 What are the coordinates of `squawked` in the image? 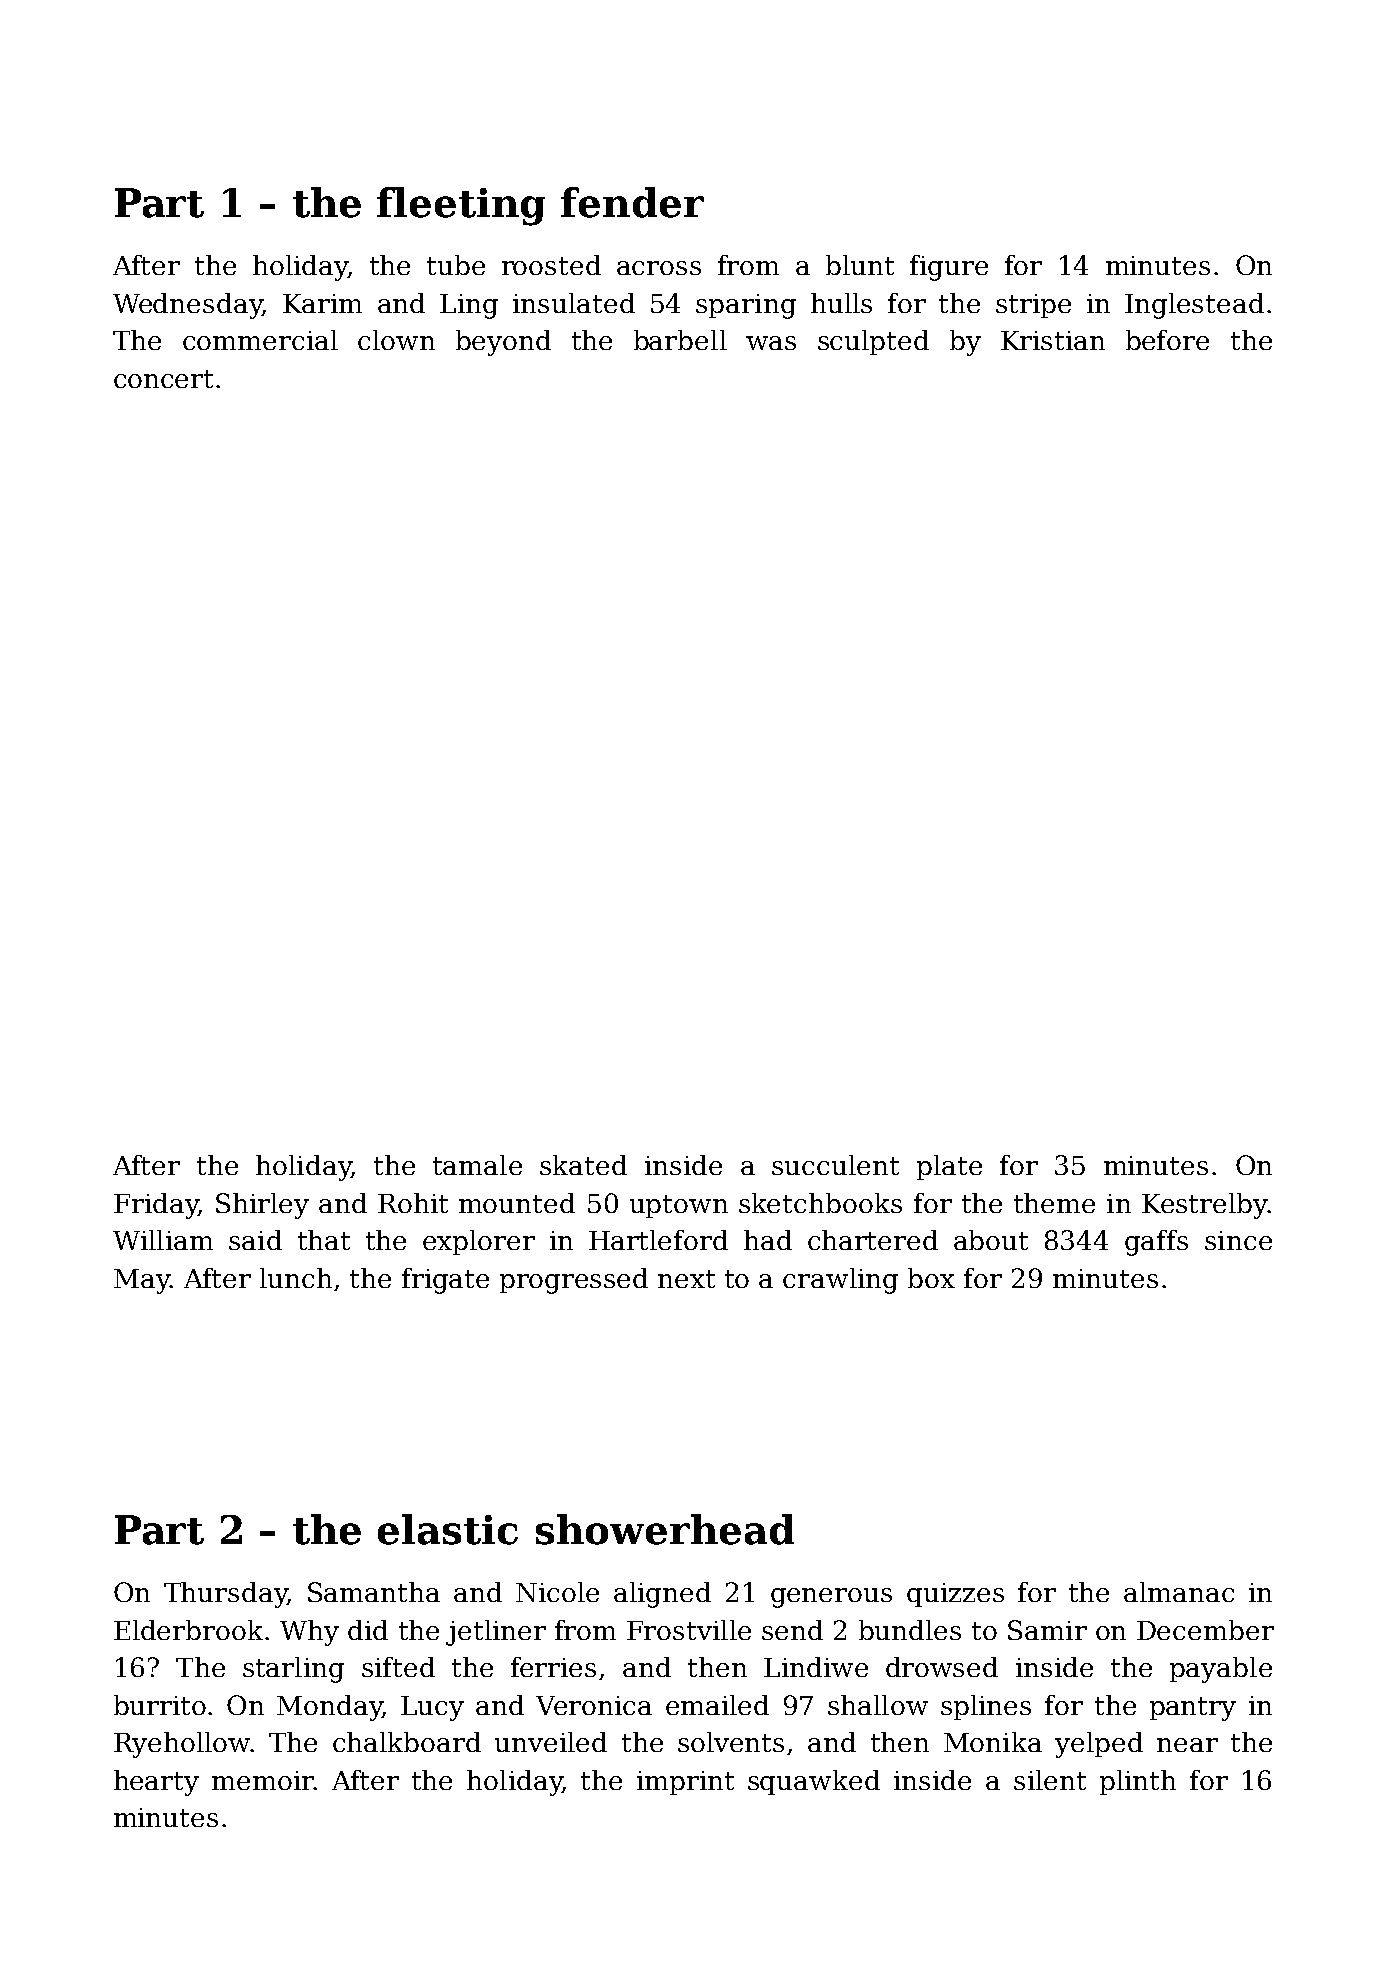 It's located at (814, 1782).
